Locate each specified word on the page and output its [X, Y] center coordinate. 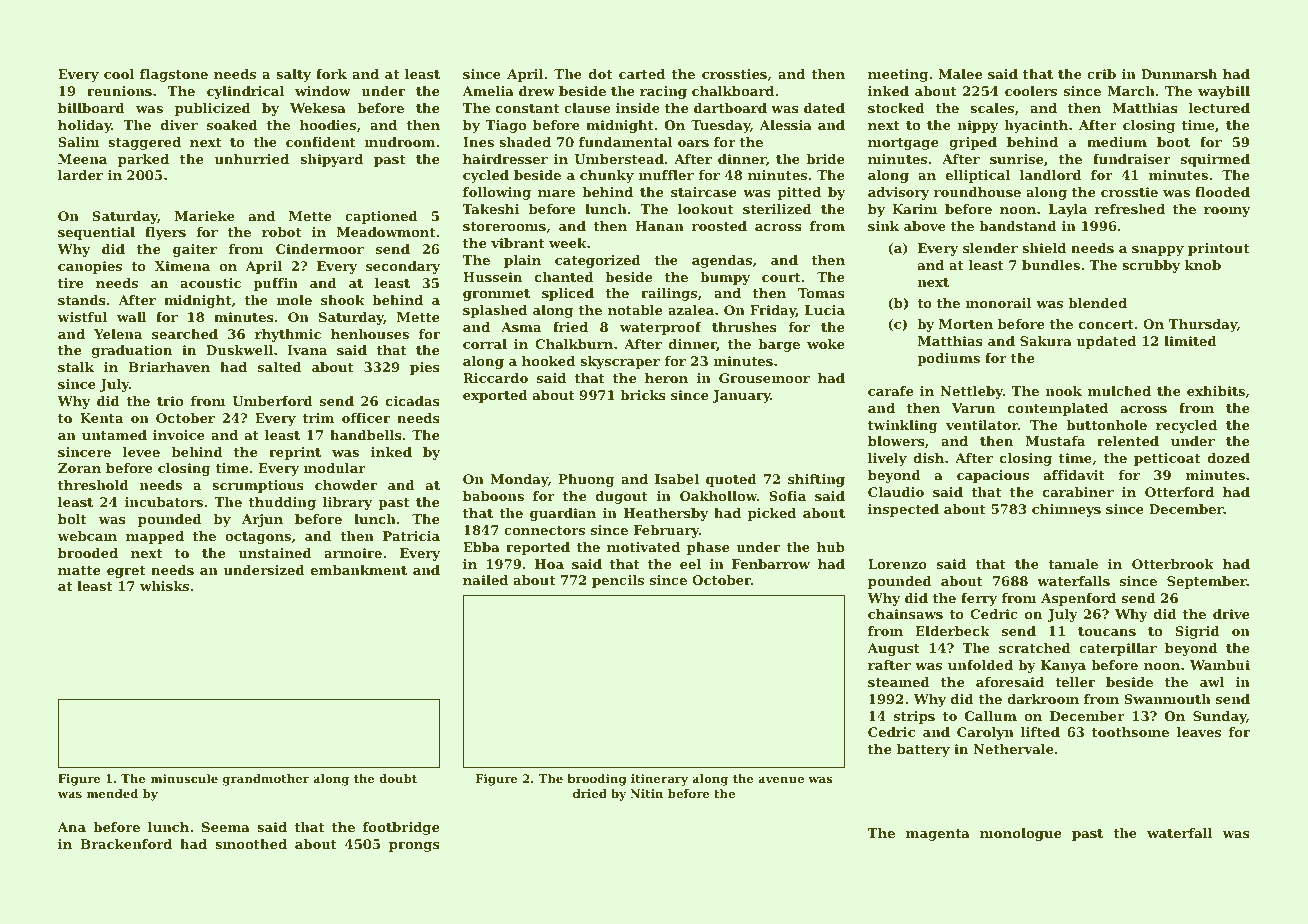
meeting [898, 75]
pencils [618, 581]
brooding [597, 780]
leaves [1199, 732]
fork [331, 74]
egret [126, 572]
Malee [960, 74]
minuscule [184, 778]
